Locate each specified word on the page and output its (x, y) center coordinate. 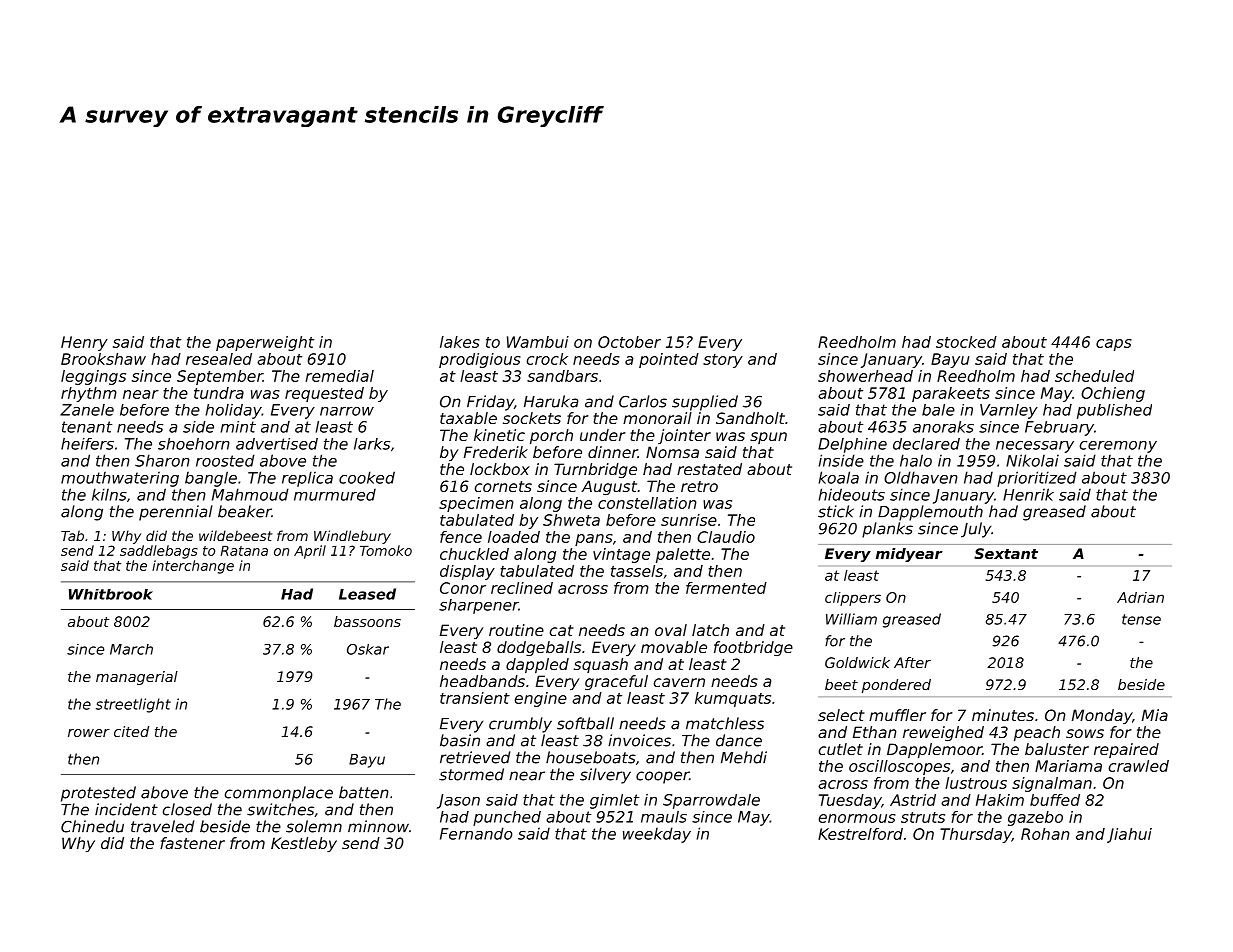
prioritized (1037, 479)
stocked (966, 342)
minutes (1003, 715)
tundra (219, 393)
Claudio (726, 537)
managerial (137, 678)
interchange (193, 567)
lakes (460, 342)
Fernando (476, 833)
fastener (192, 843)
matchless (725, 723)
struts (923, 817)
